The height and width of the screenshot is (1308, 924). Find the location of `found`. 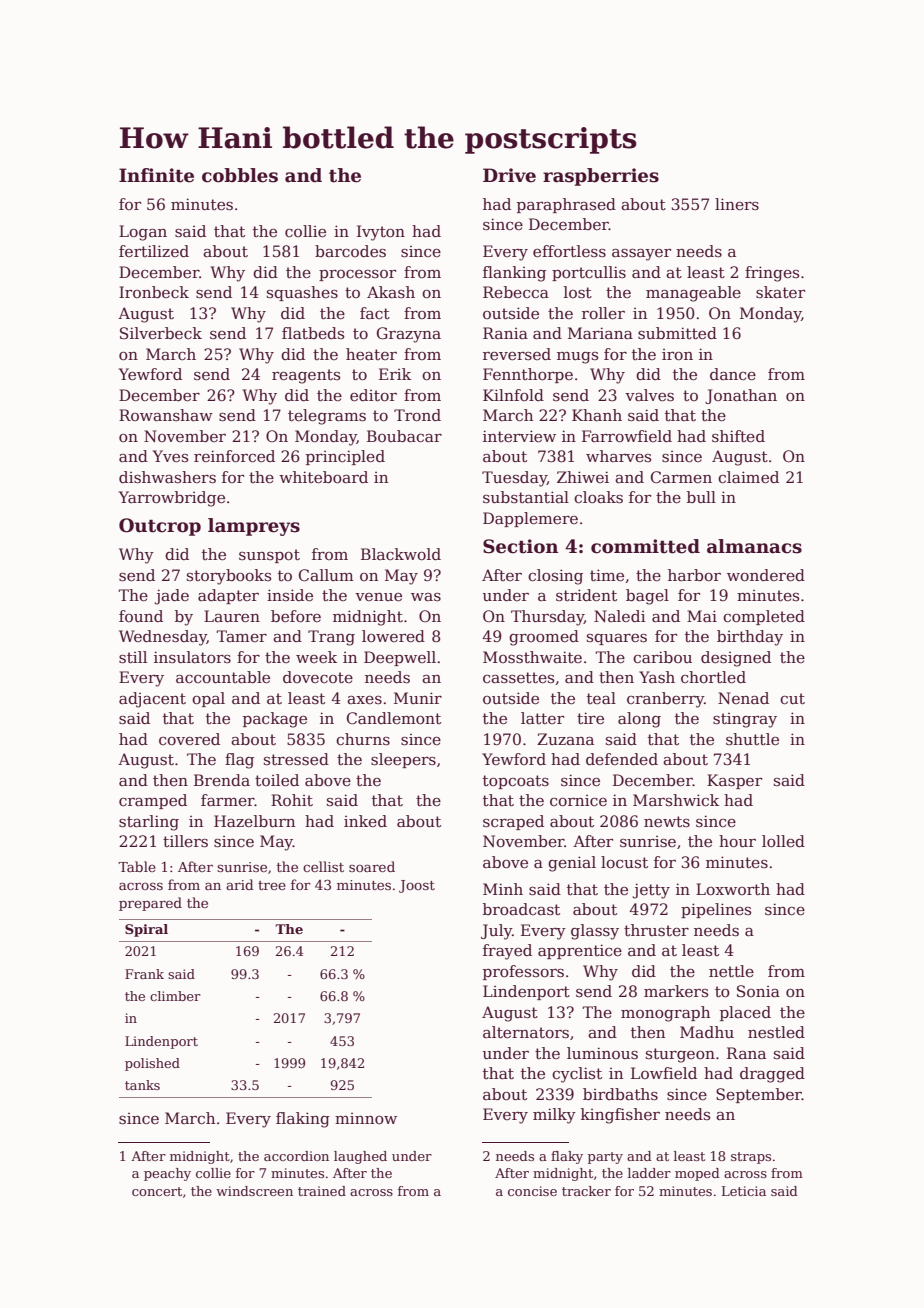

found is located at coordinates (141, 616).
